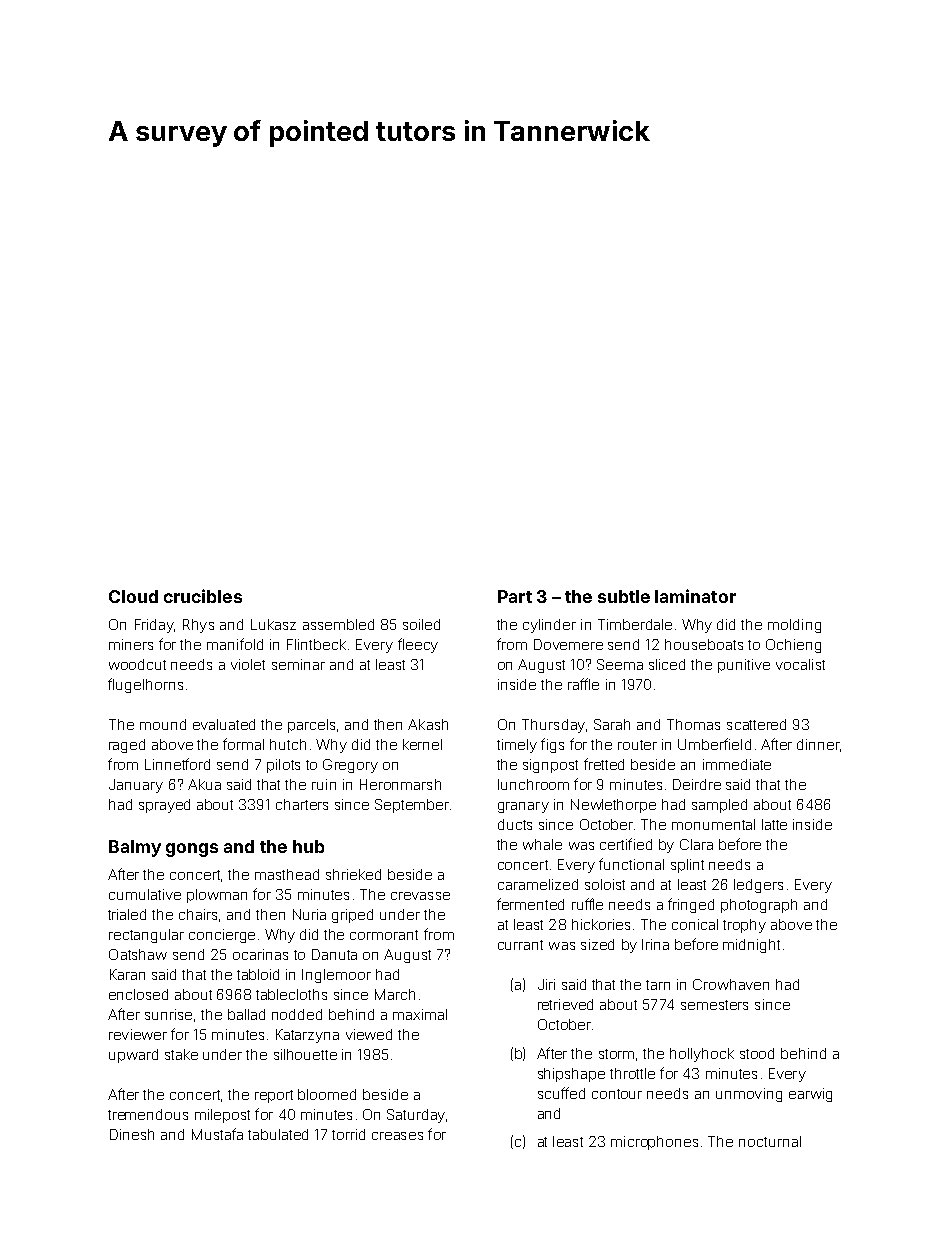  I want to click on Heronmarsh, so click(400, 784).
